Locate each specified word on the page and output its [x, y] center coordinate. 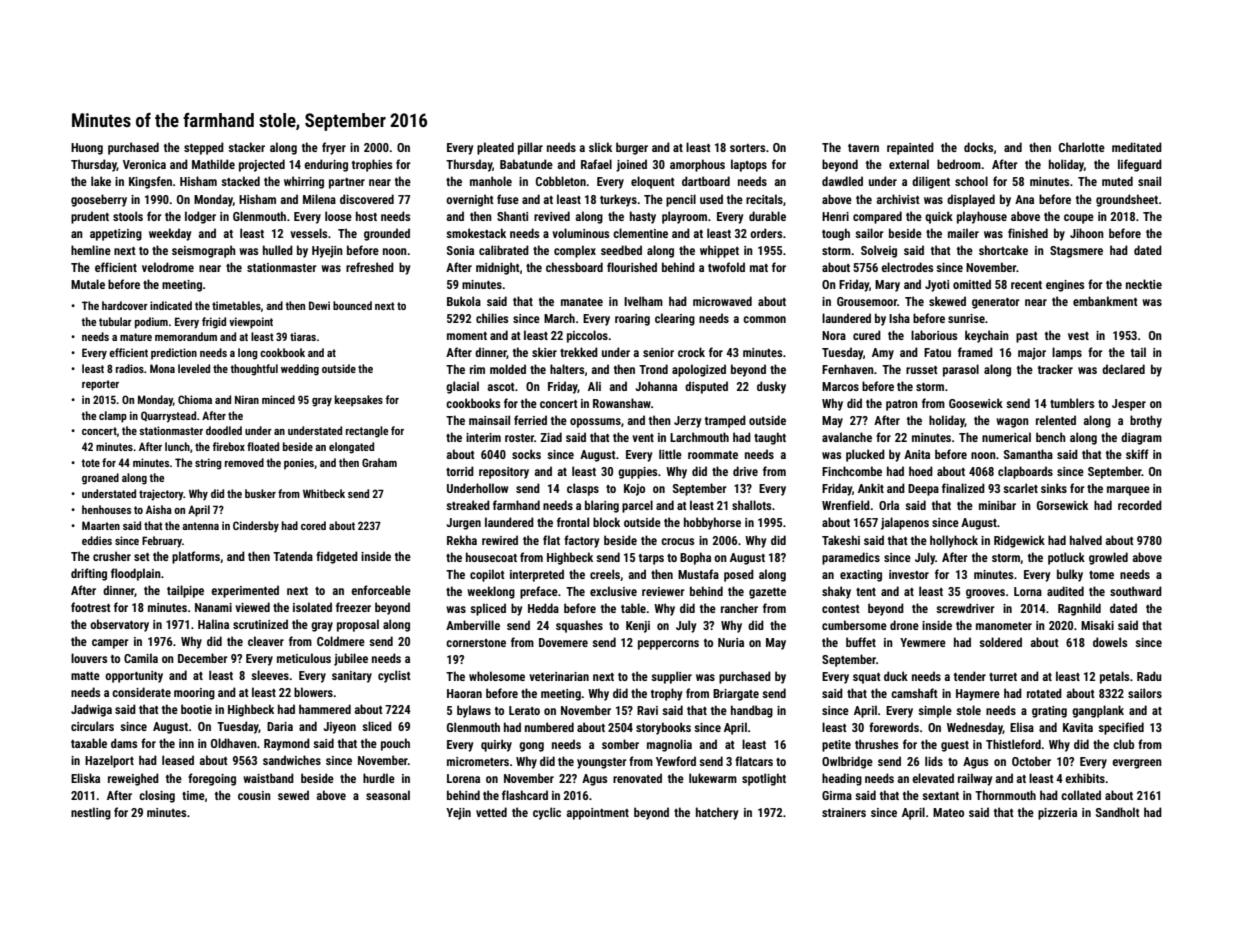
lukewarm [713, 778]
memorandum [186, 336]
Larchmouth [699, 437]
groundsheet [1127, 200]
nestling [91, 813]
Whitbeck [324, 493]
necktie [1144, 284]
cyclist [394, 676]
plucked [865, 455]
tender [970, 676]
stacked [240, 181]
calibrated [504, 250]
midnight [498, 268]
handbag [752, 711]
